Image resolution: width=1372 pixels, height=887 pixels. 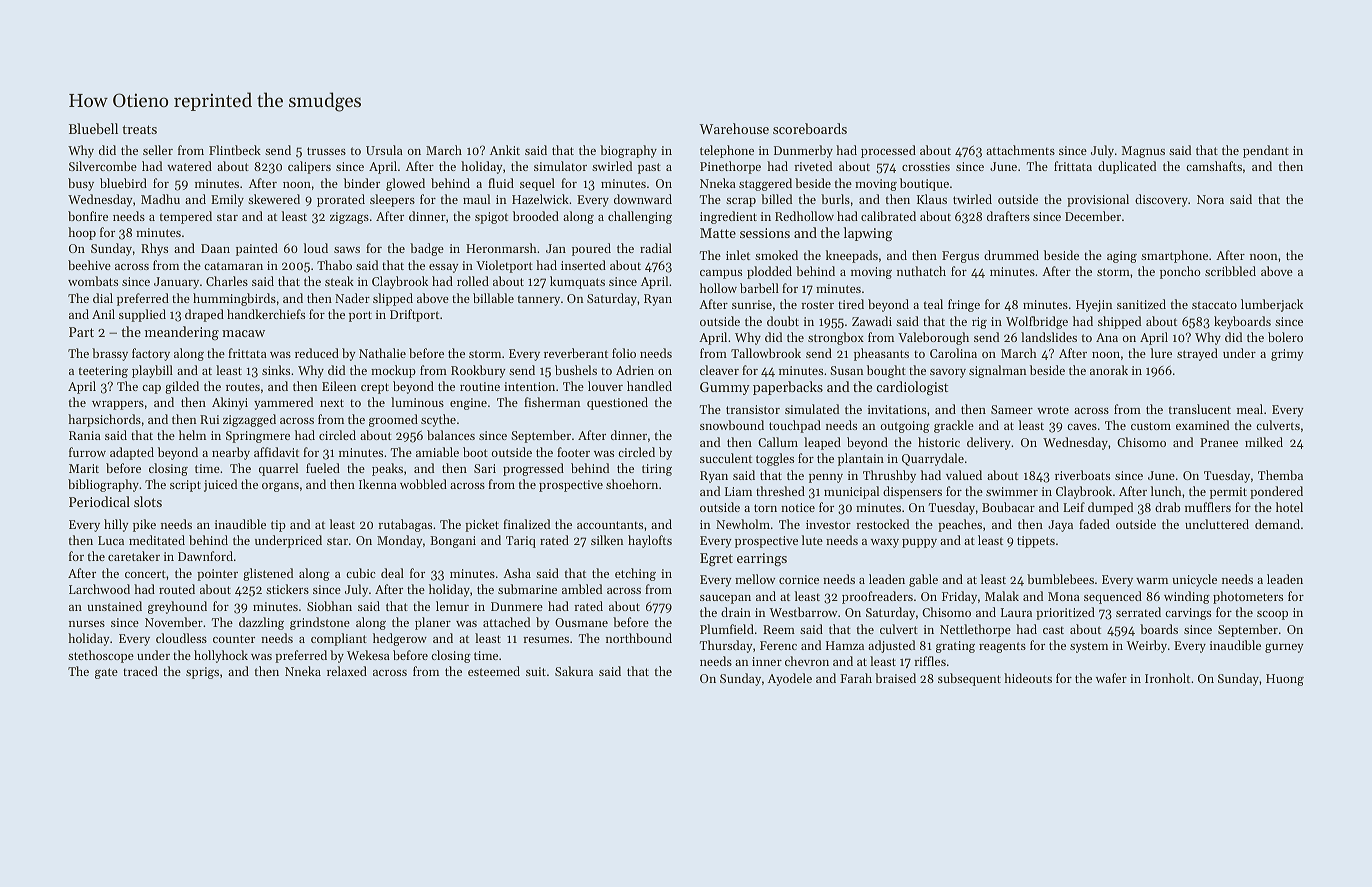 What do you see at coordinates (759, 288) in the screenshot?
I see `barbell` at bounding box center [759, 288].
